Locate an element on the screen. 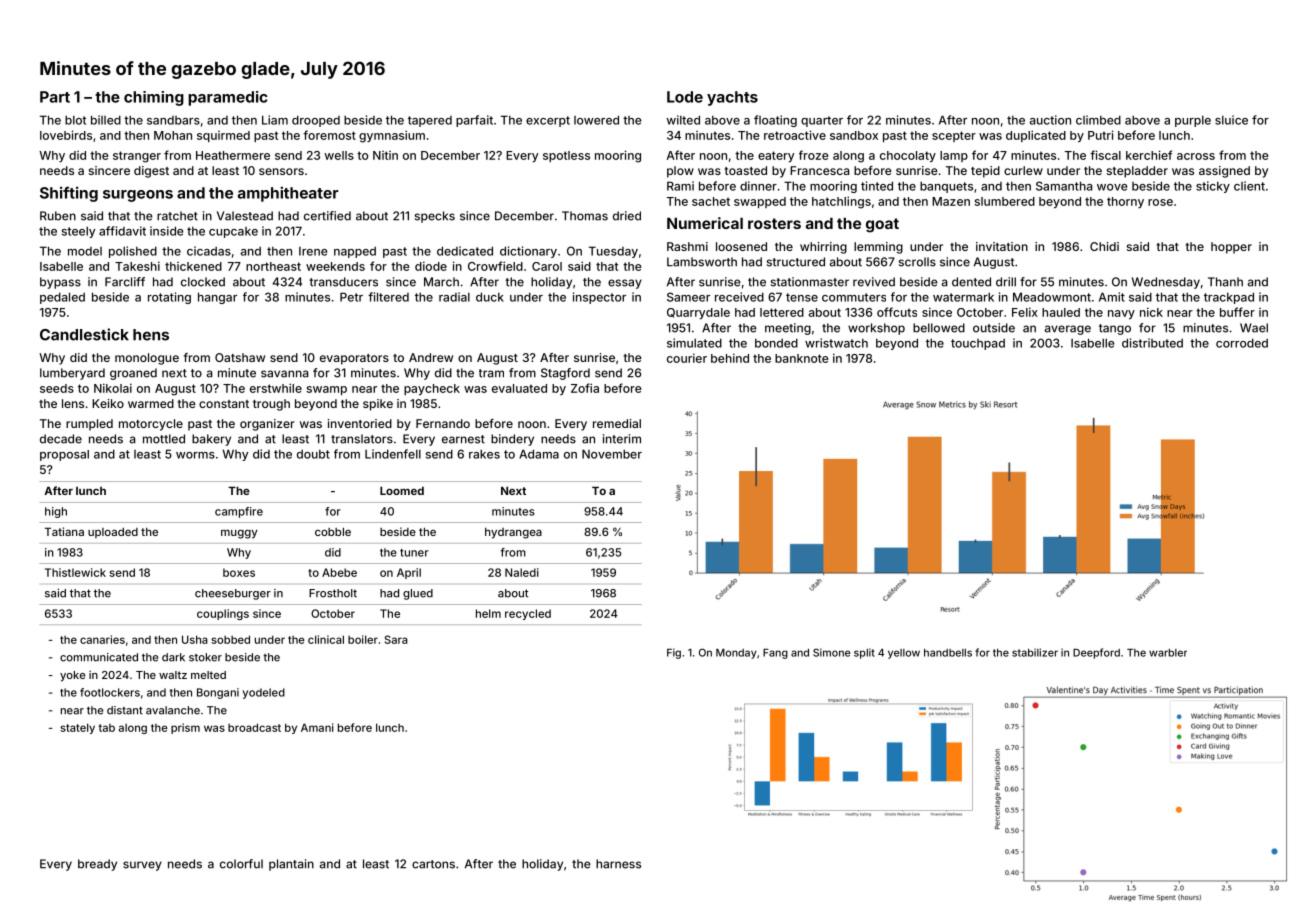 Image resolution: width=1308 pixels, height=924 pixels. tram is located at coordinates (491, 373).
